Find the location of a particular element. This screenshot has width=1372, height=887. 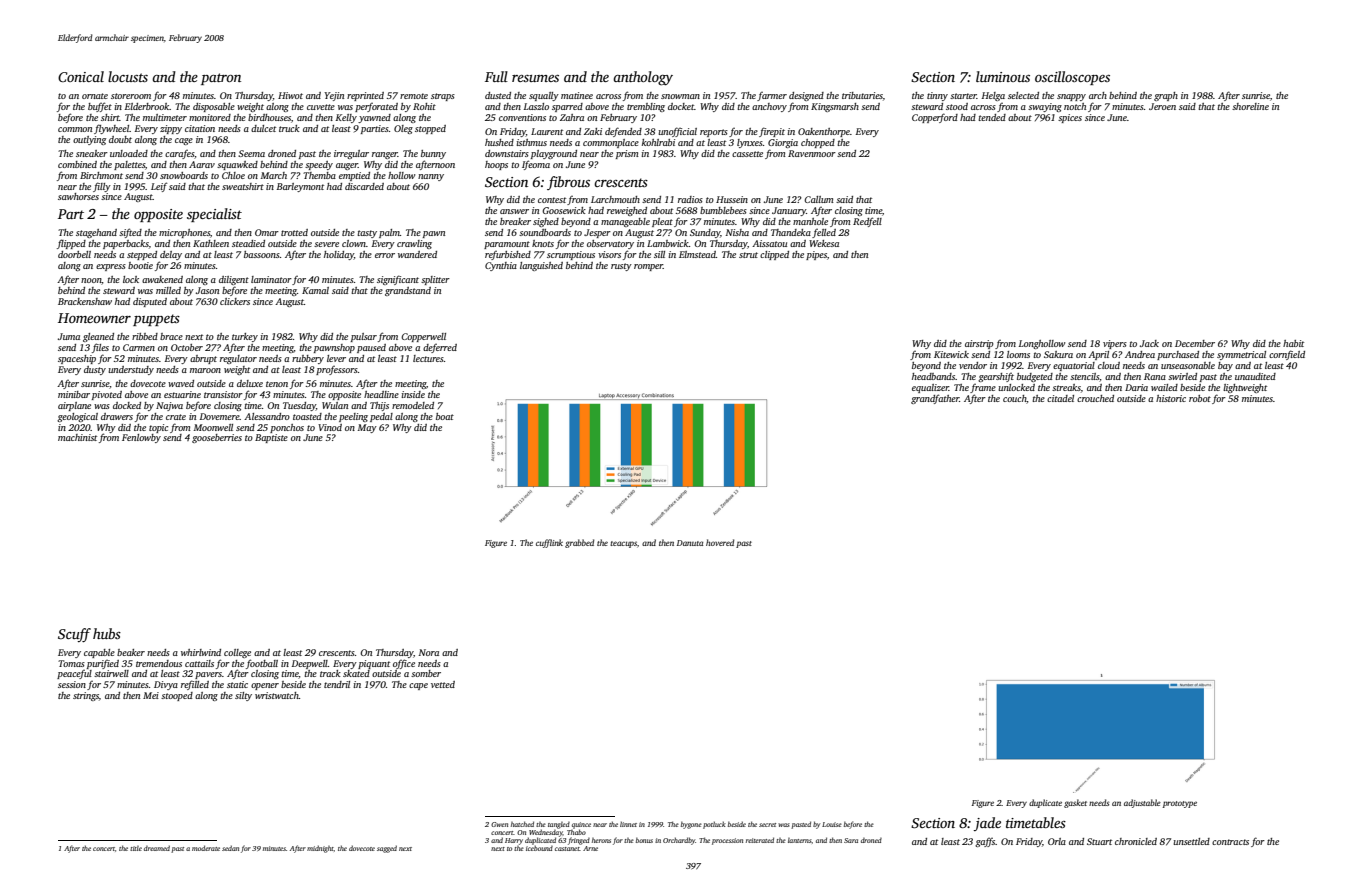

Full is located at coordinates (496, 76).
